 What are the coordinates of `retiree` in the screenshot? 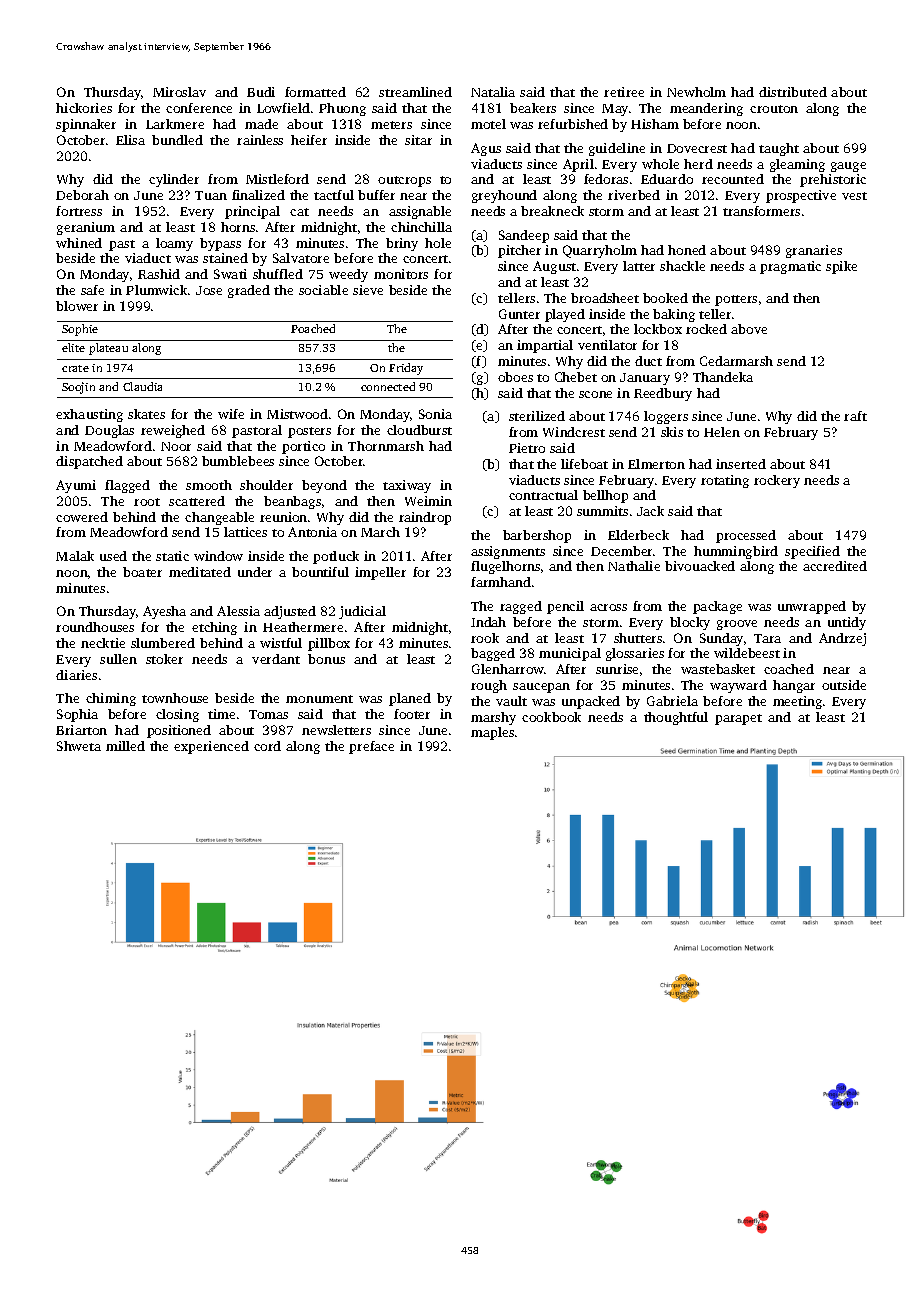 It's located at (624, 92).
